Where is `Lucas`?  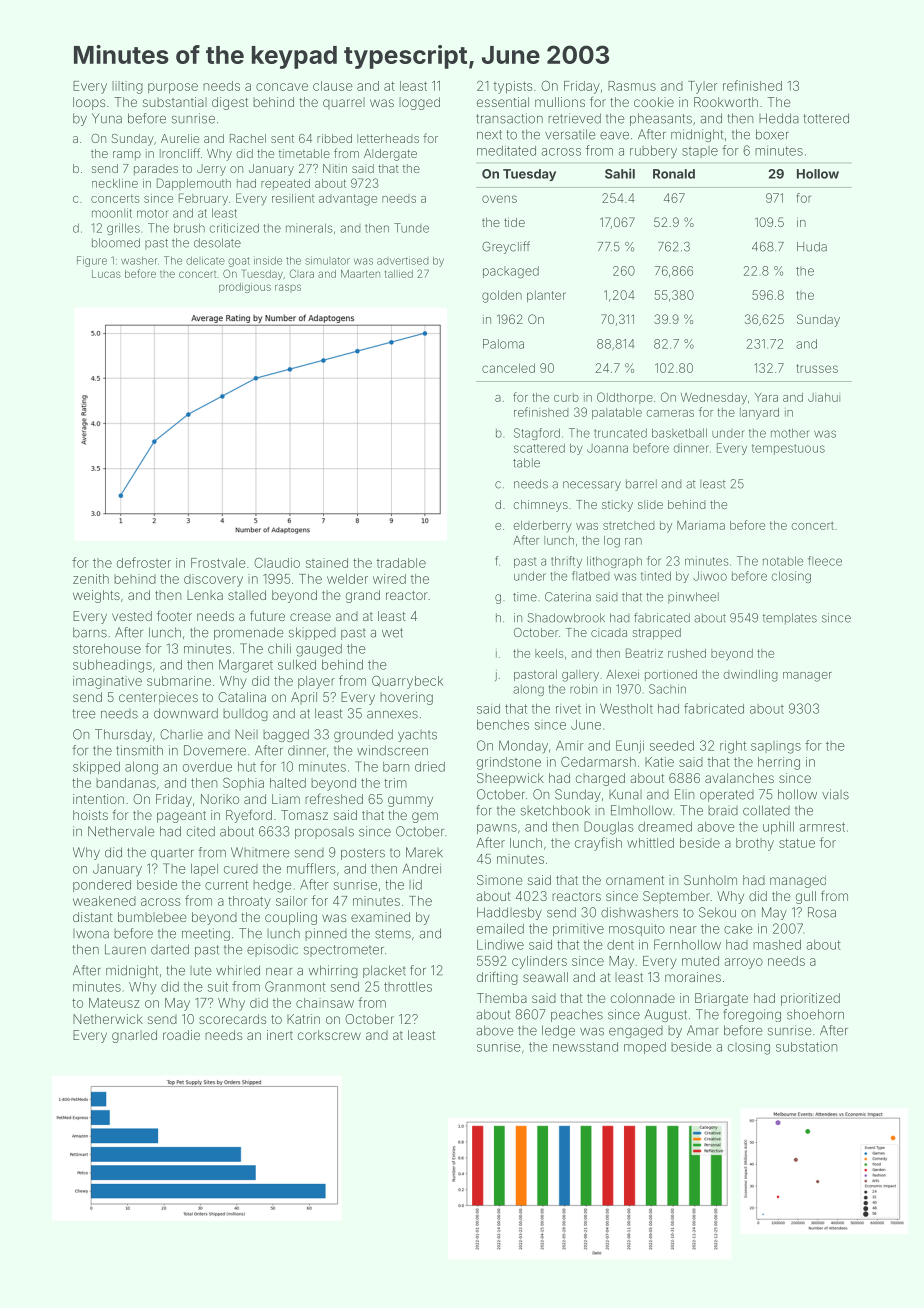
Lucas is located at coordinates (106, 274).
